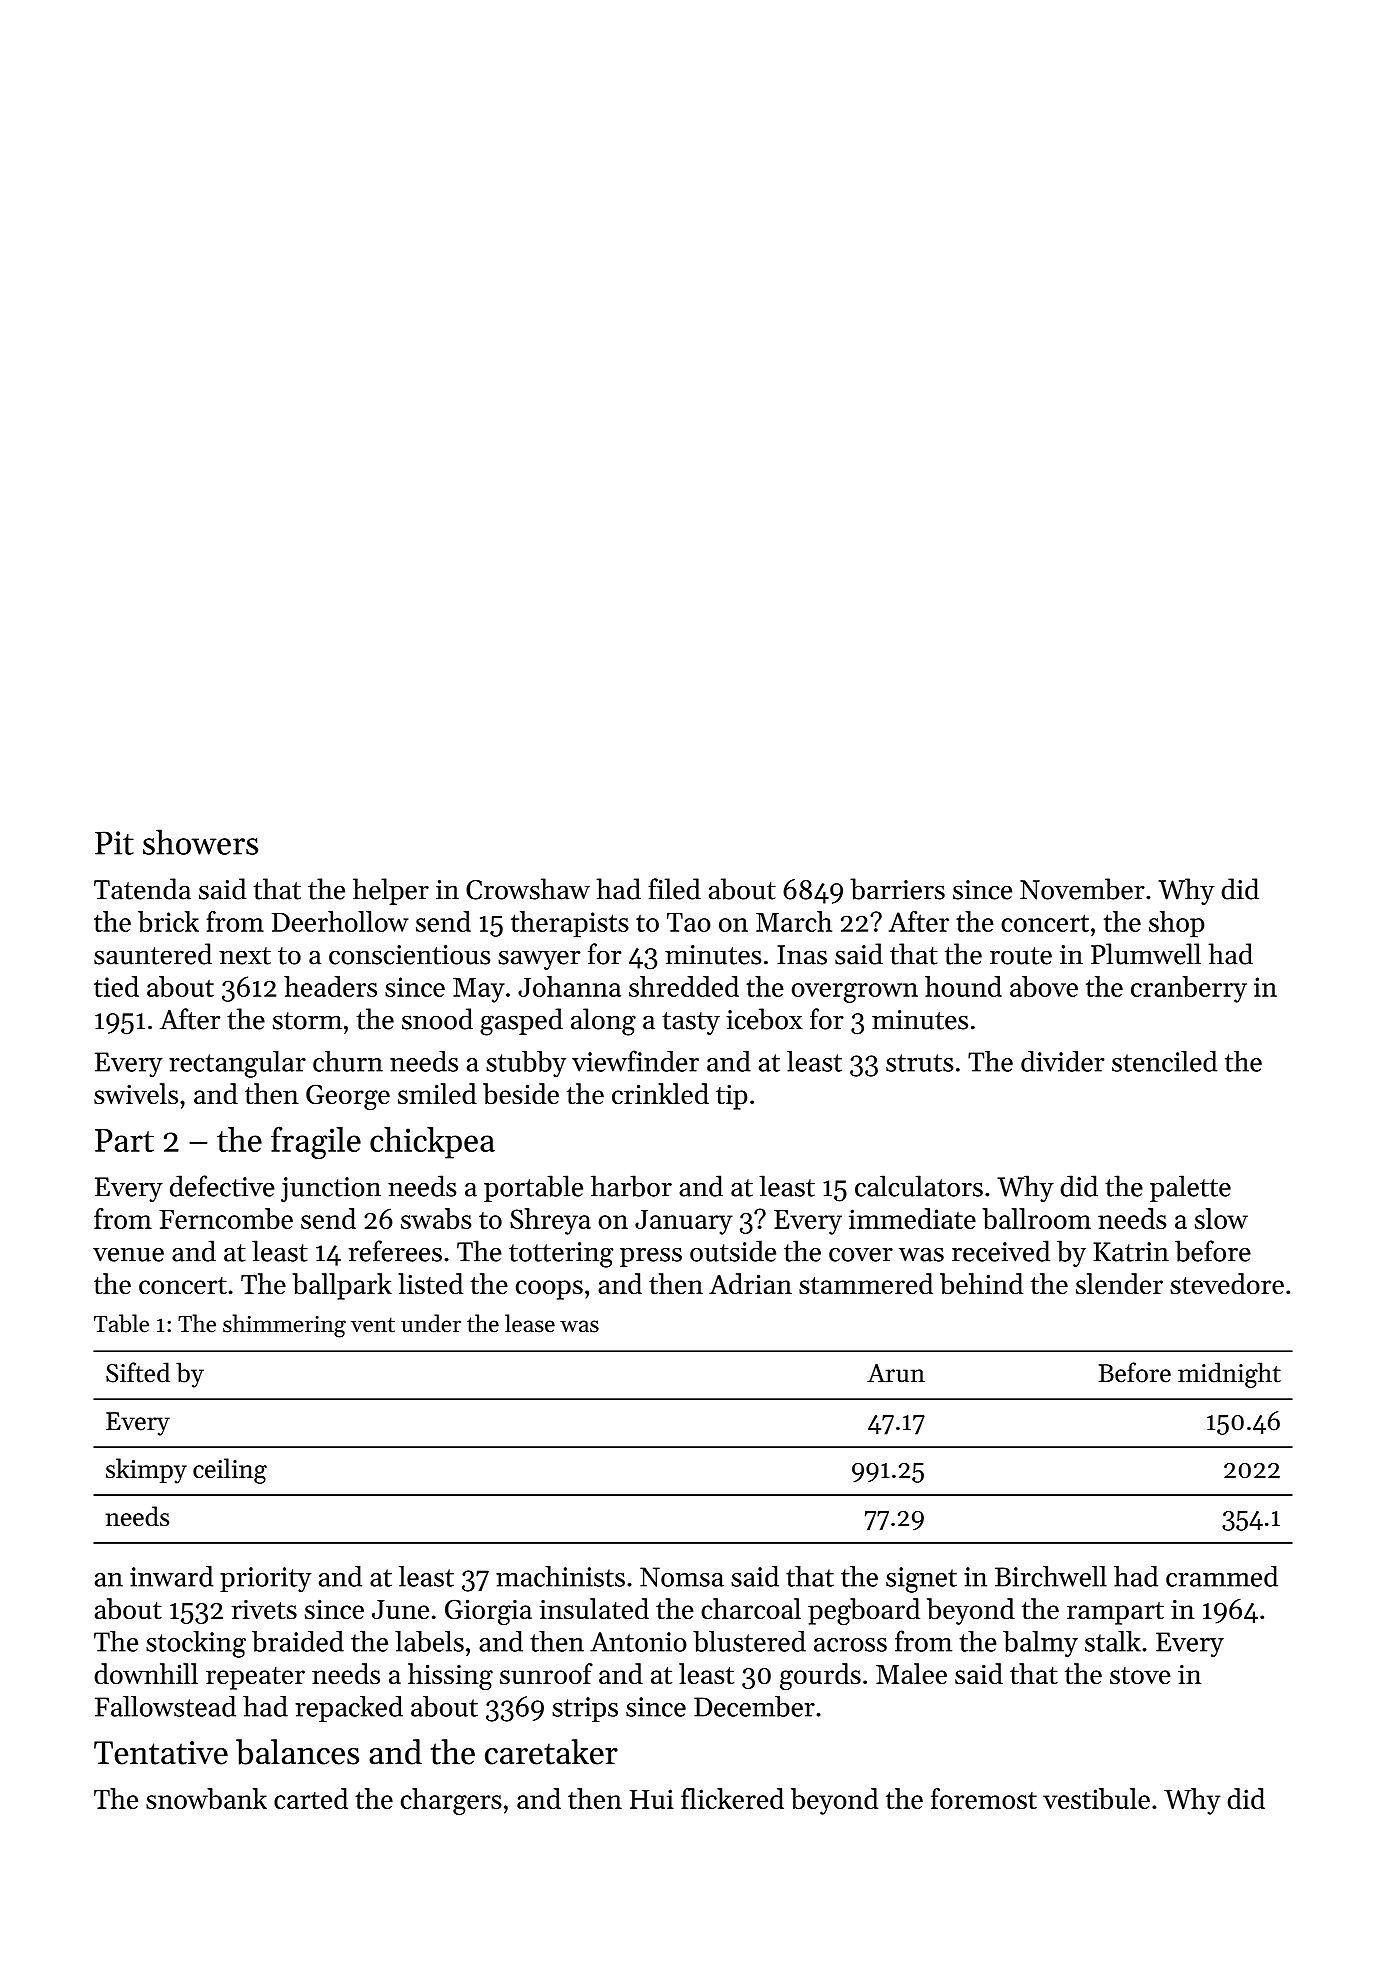  What do you see at coordinates (1227, 1283) in the screenshot?
I see `stevedore` at bounding box center [1227, 1283].
